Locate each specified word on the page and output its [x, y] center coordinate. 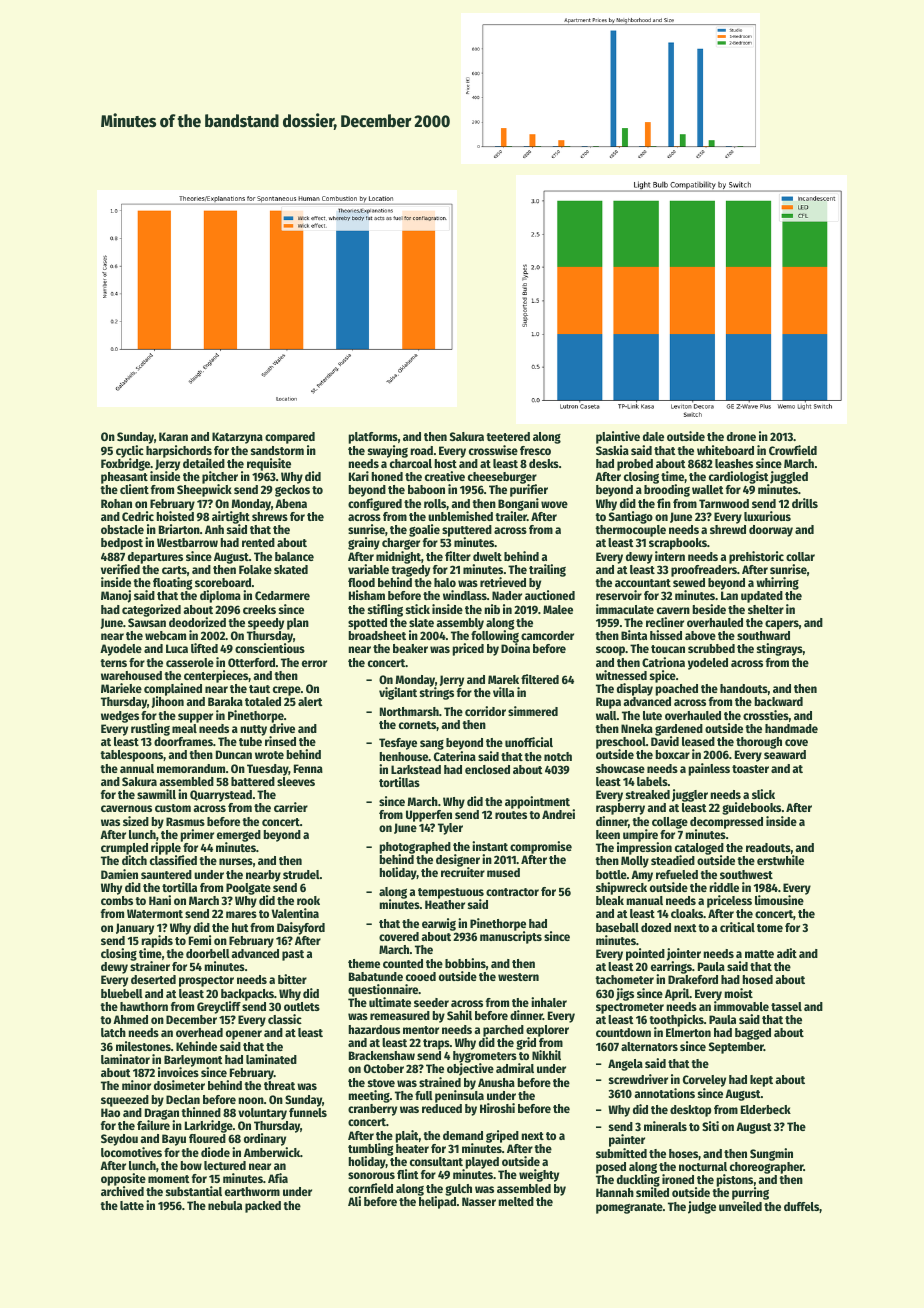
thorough [759, 743]
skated [291, 569]
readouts [768, 847]
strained [440, 1082]
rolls [435, 503]
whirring [777, 583]
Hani [160, 900]
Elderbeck [766, 1109]
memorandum [191, 768]
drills [805, 503]
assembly [460, 624]
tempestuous [451, 893]
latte [132, 1205]
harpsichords [179, 451]
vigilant [398, 693]
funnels [308, 1112]
